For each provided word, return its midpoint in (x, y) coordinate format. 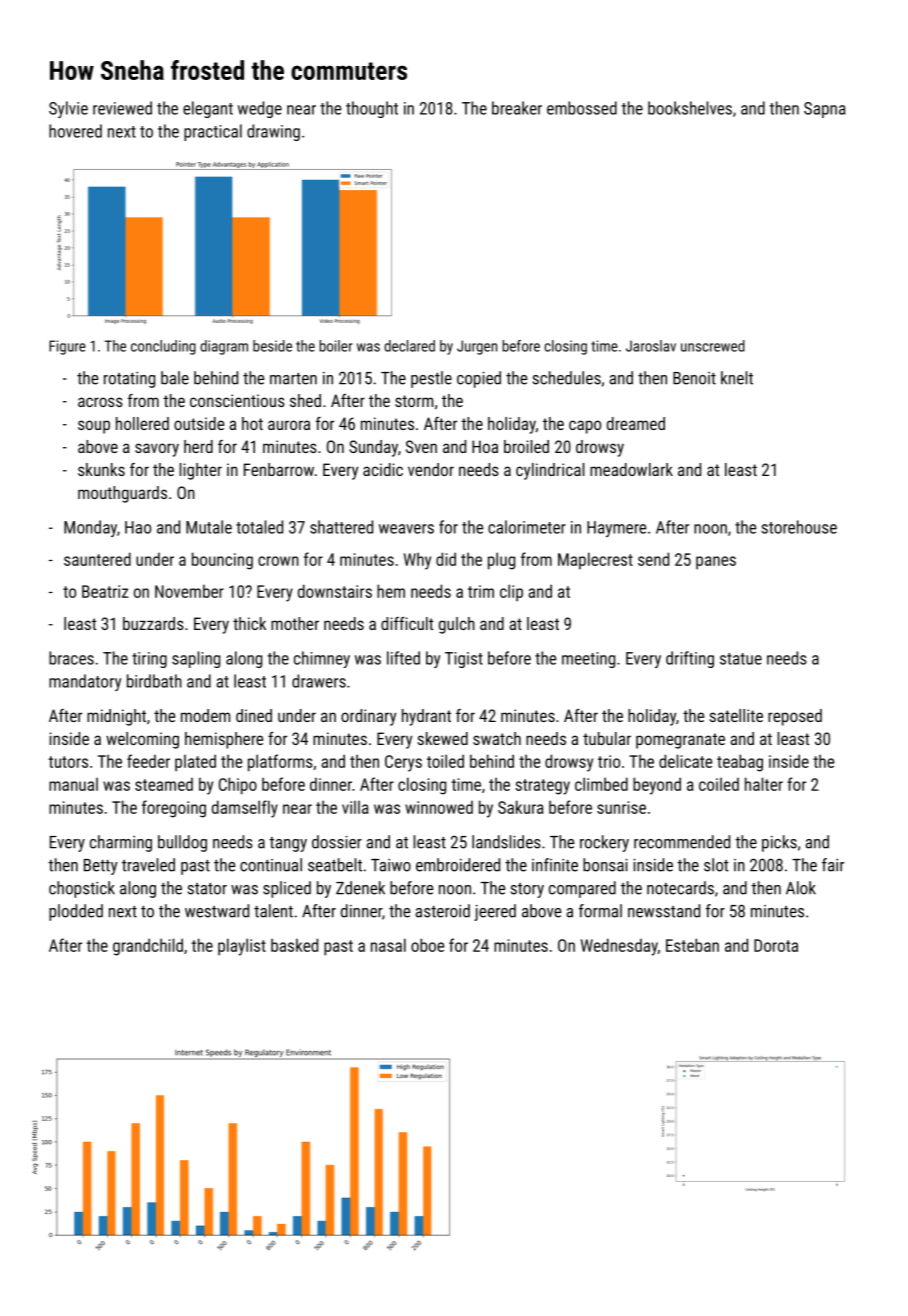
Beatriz (105, 591)
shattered (341, 527)
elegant (208, 109)
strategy (542, 787)
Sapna (824, 110)
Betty (101, 867)
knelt (737, 378)
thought (372, 109)
